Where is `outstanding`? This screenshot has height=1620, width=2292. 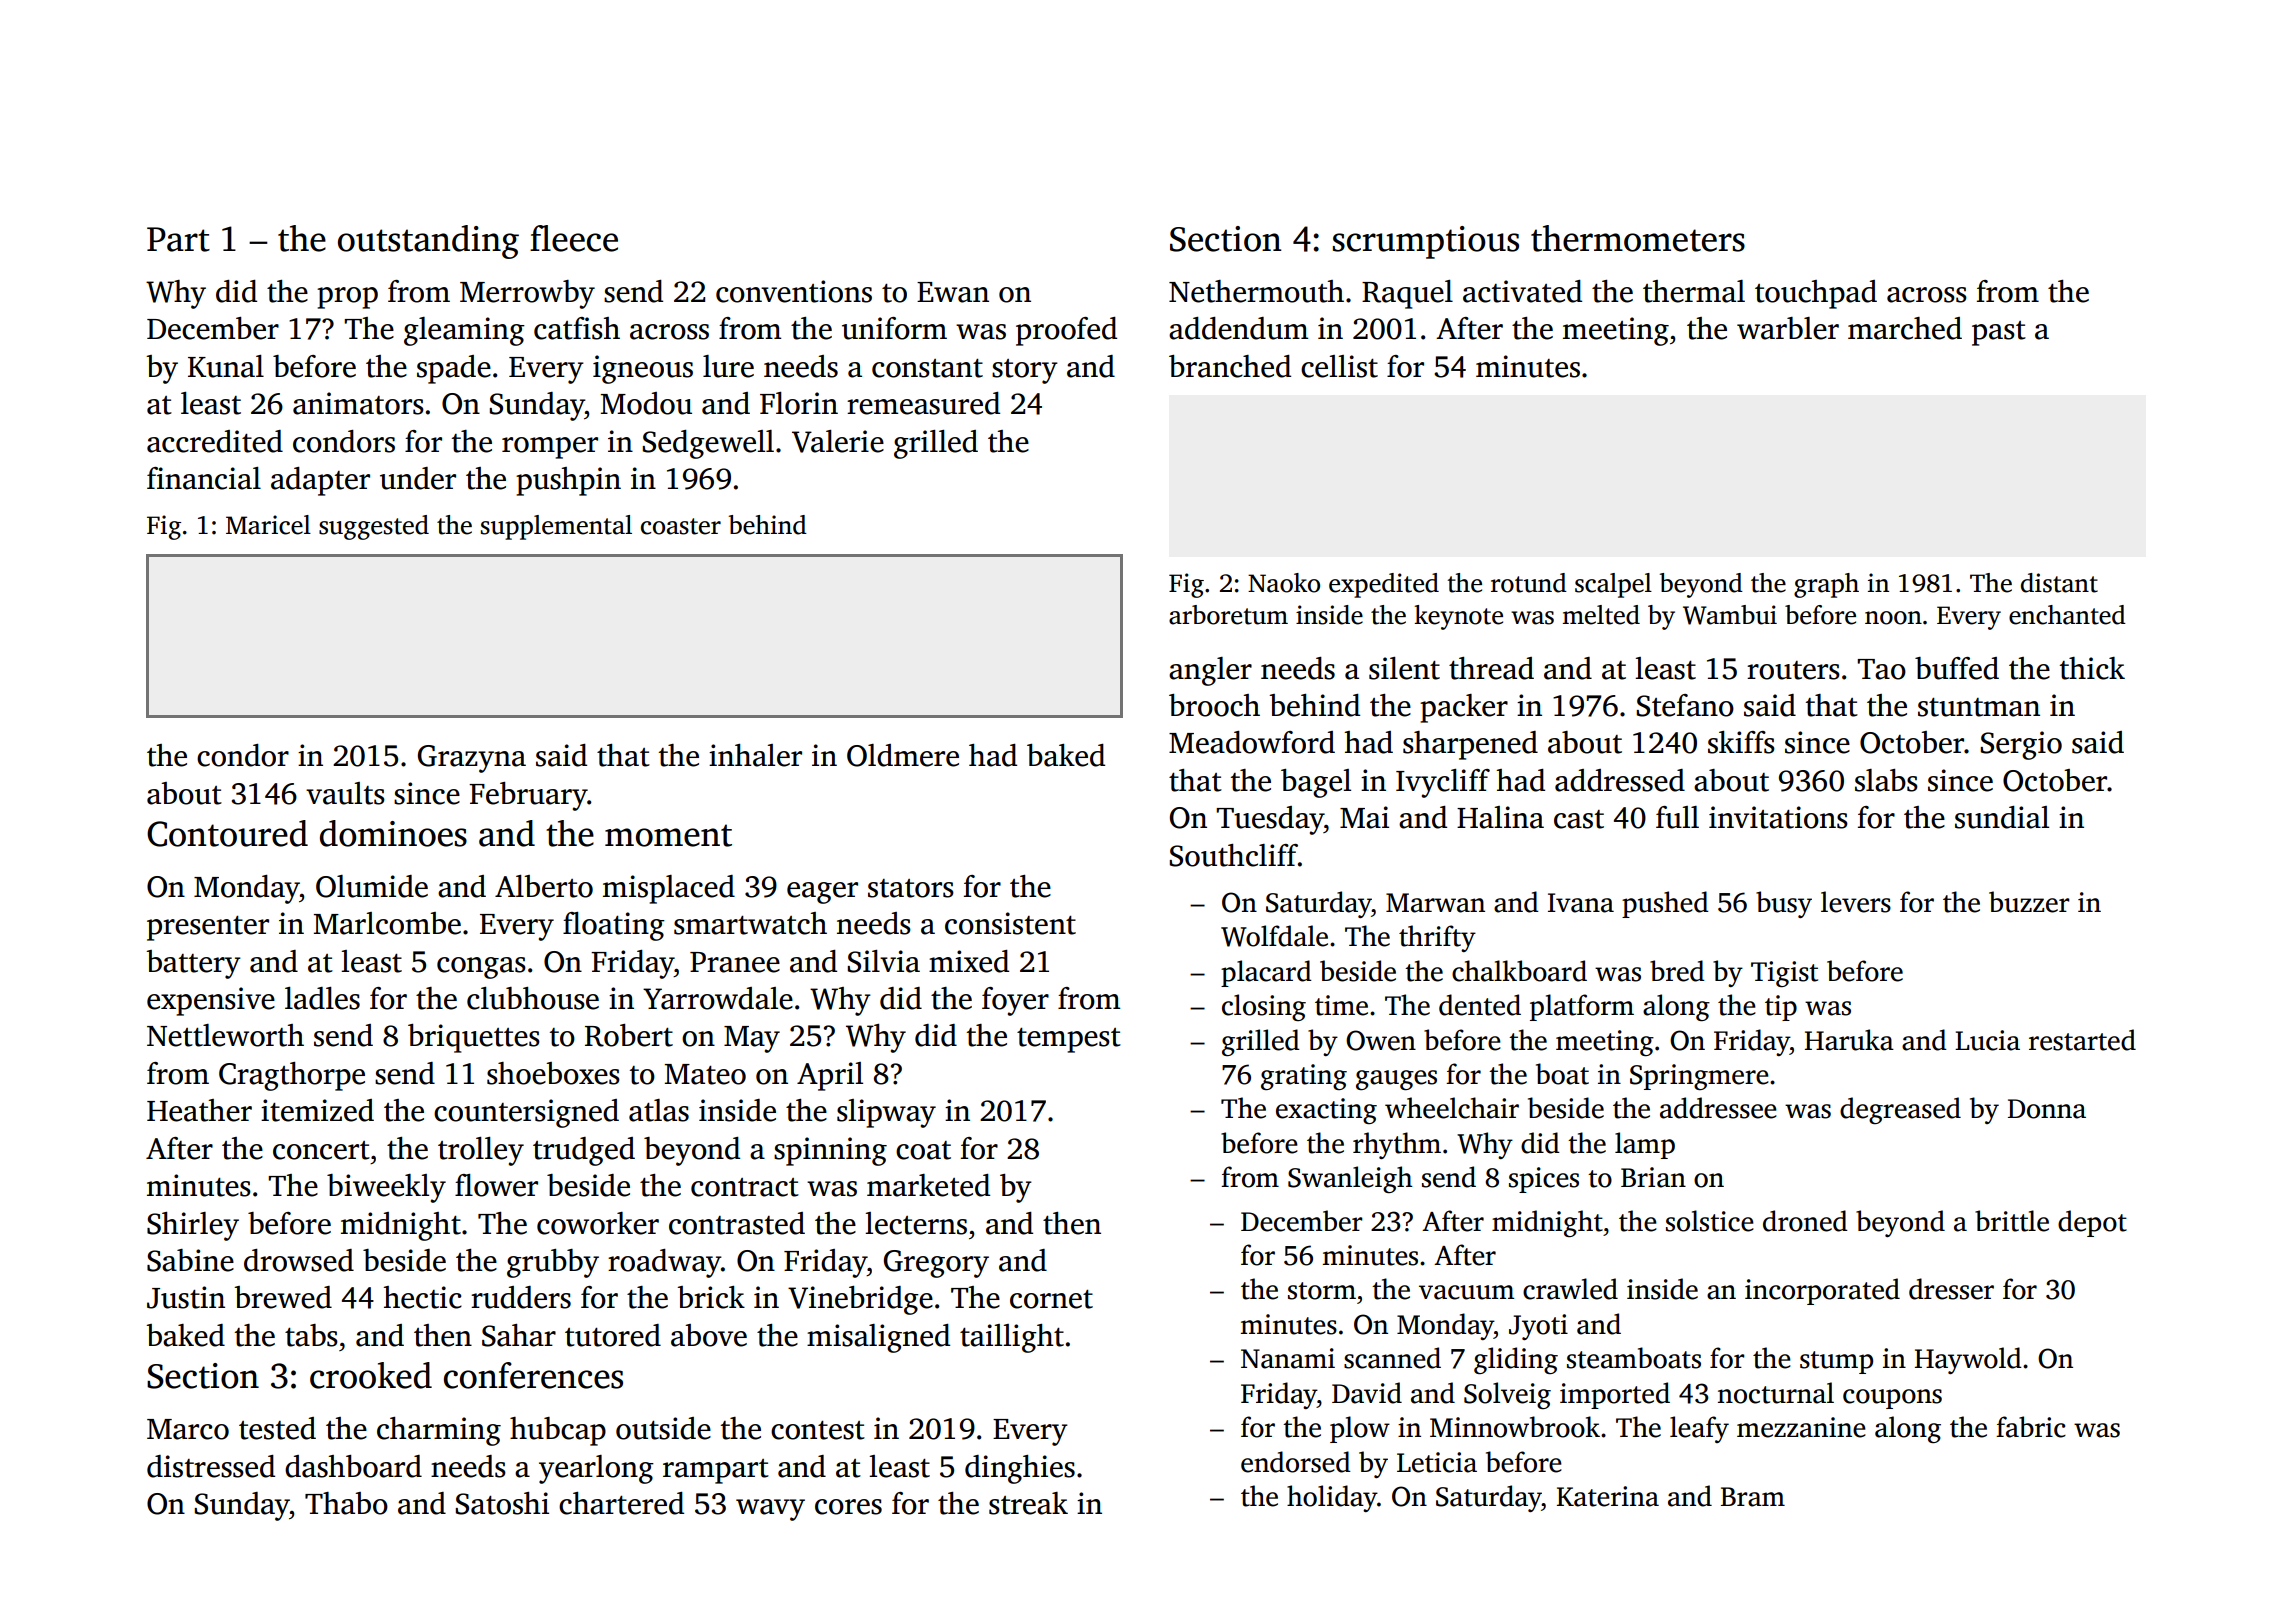 outstanding is located at coordinates (428, 242).
